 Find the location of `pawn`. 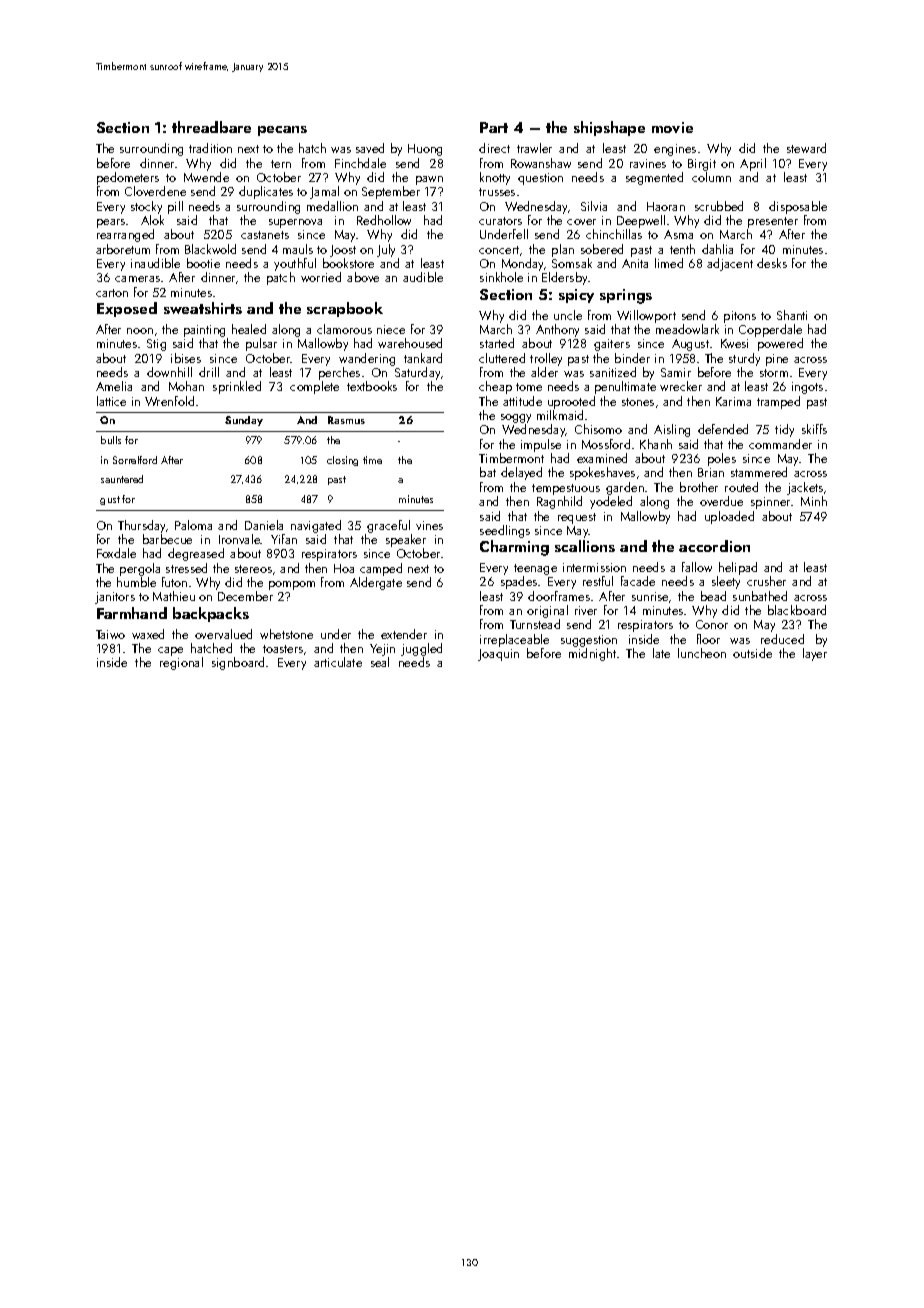

pawn is located at coordinates (429, 180).
